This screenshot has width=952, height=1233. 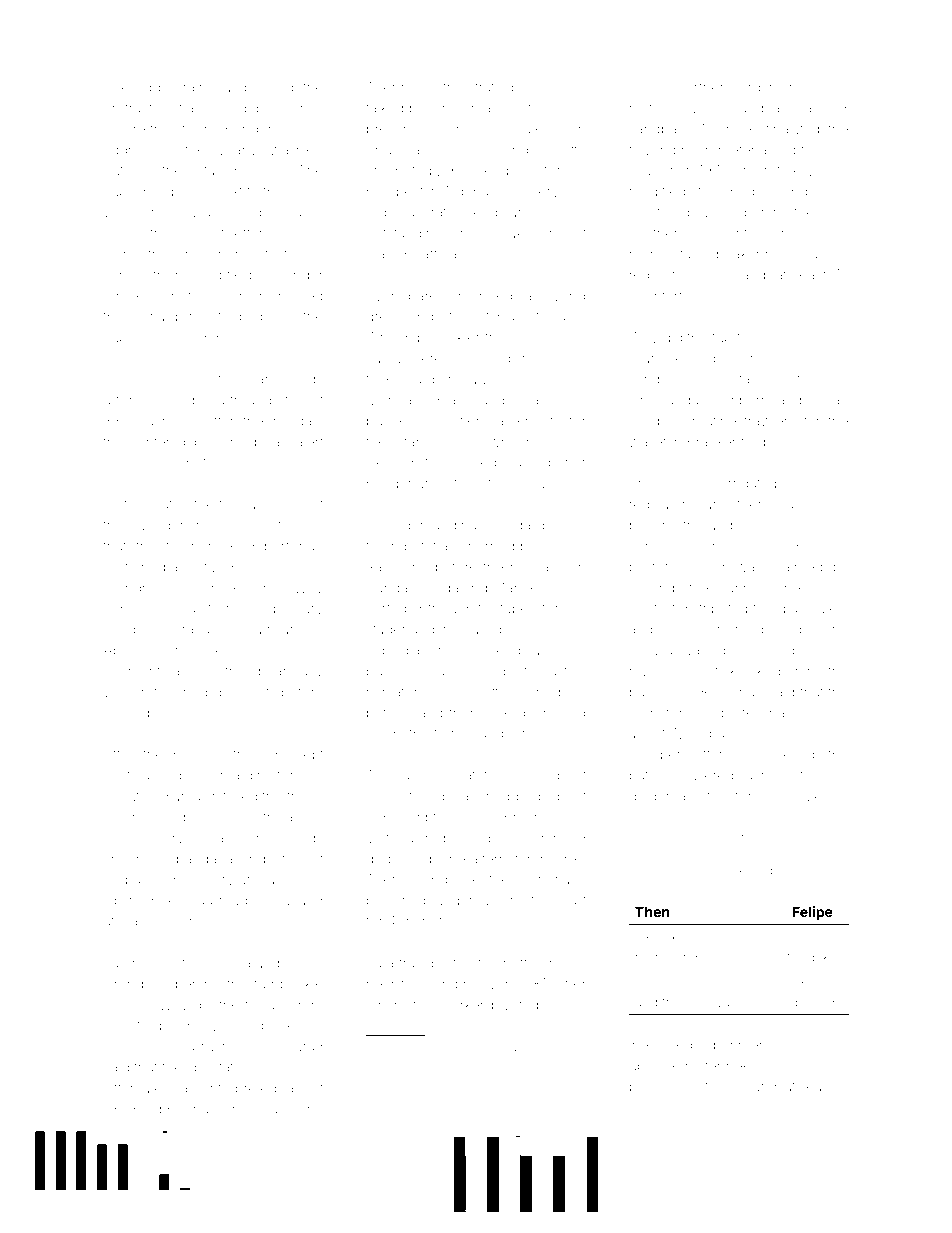 What do you see at coordinates (657, 381) in the screenshot?
I see `symbols` at bounding box center [657, 381].
